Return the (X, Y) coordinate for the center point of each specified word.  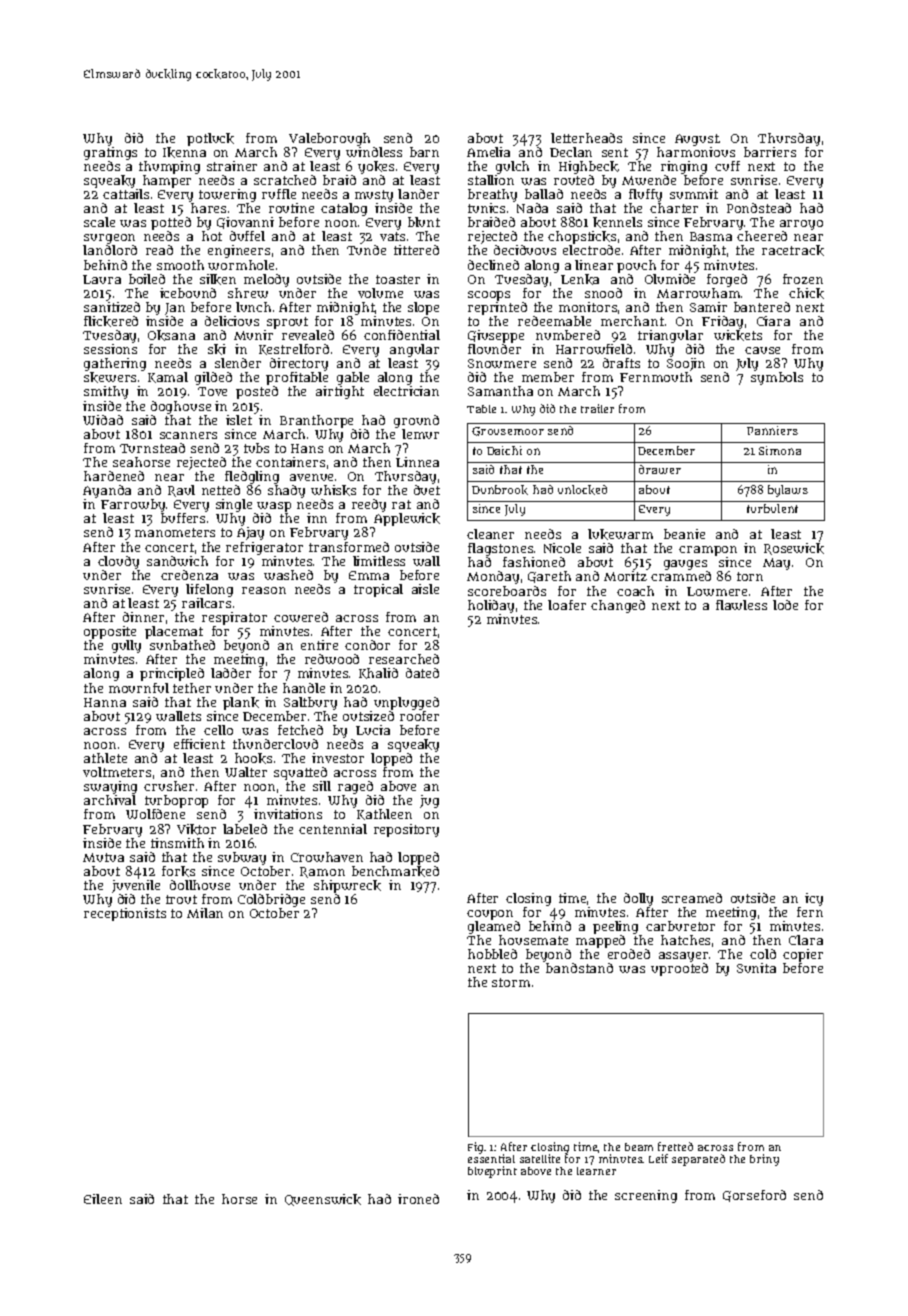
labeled (245, 829)
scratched (285, 180)
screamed (692, 898)
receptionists (125, 914)
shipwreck (347, 886)
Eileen (103, 1199)
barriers (770, 152)
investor (338, 758)
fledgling (252, 477)
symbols (777, 379)
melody (266, 280)
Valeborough (329, 139)
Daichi (504, 450)
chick (806, 293)
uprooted (679, 969)
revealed (308, 335)
